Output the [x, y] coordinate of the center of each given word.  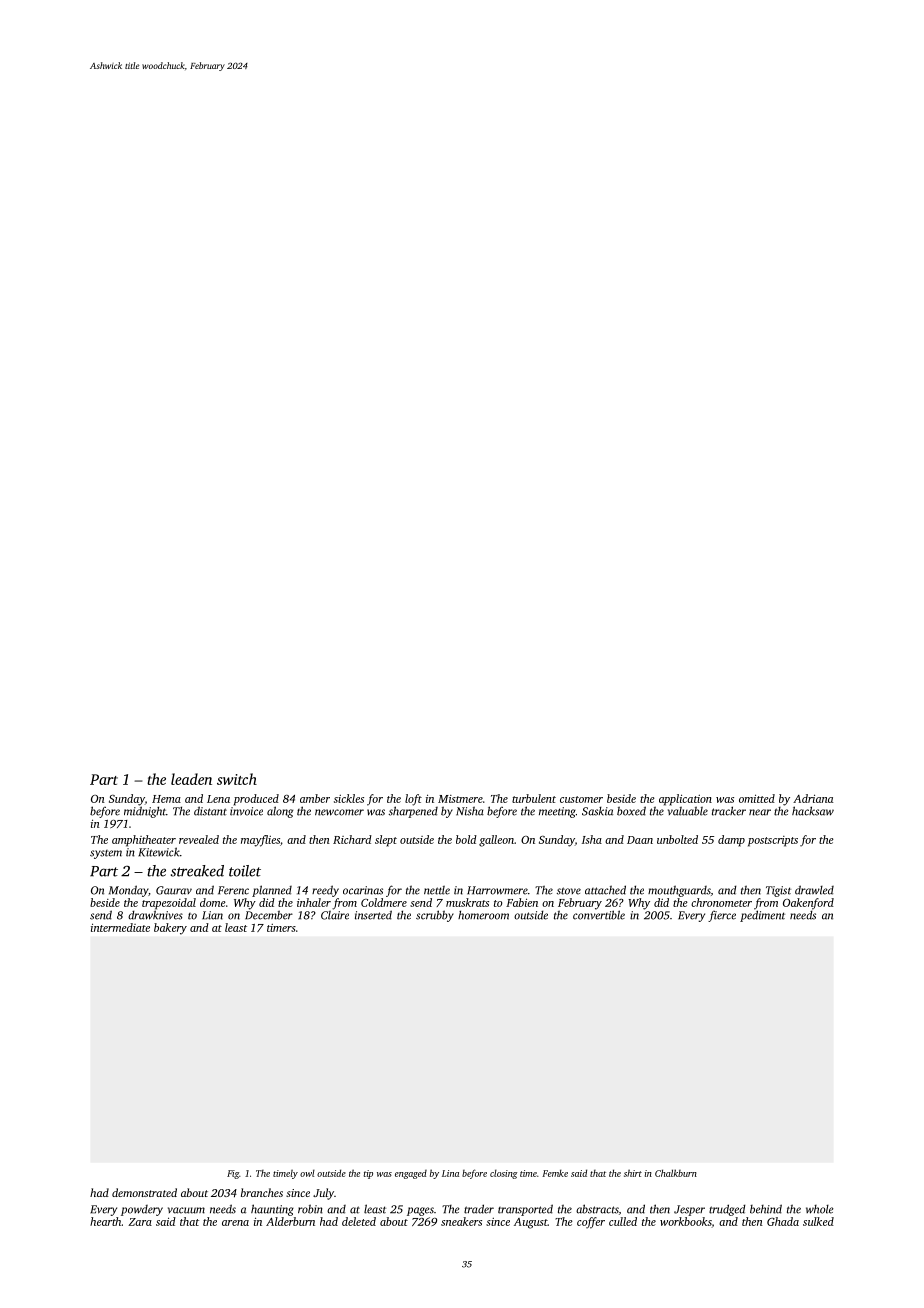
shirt [633, 1173]
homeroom [483, 915]
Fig [233, 1174]
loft [413, 800]
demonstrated [144, 1192]
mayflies [260, 841]
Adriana [813, 798]
